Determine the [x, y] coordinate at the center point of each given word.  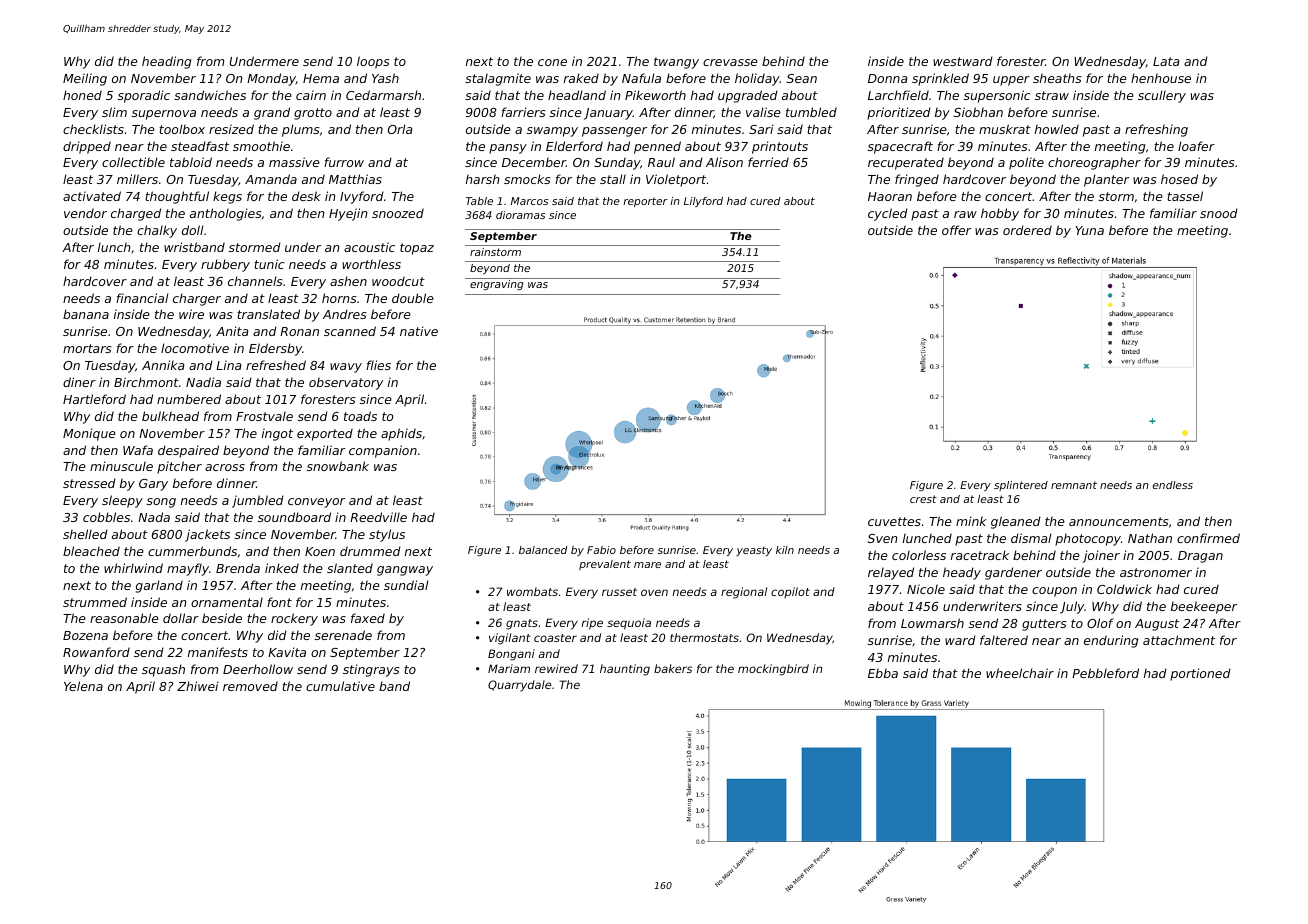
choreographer [1094, 163]
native [419, 331]
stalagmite [498, 79]
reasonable [124, 618]
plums [301, 130]
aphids [401, 434]
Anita [232, 331]
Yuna [1090, 230]
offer [956, 230]
